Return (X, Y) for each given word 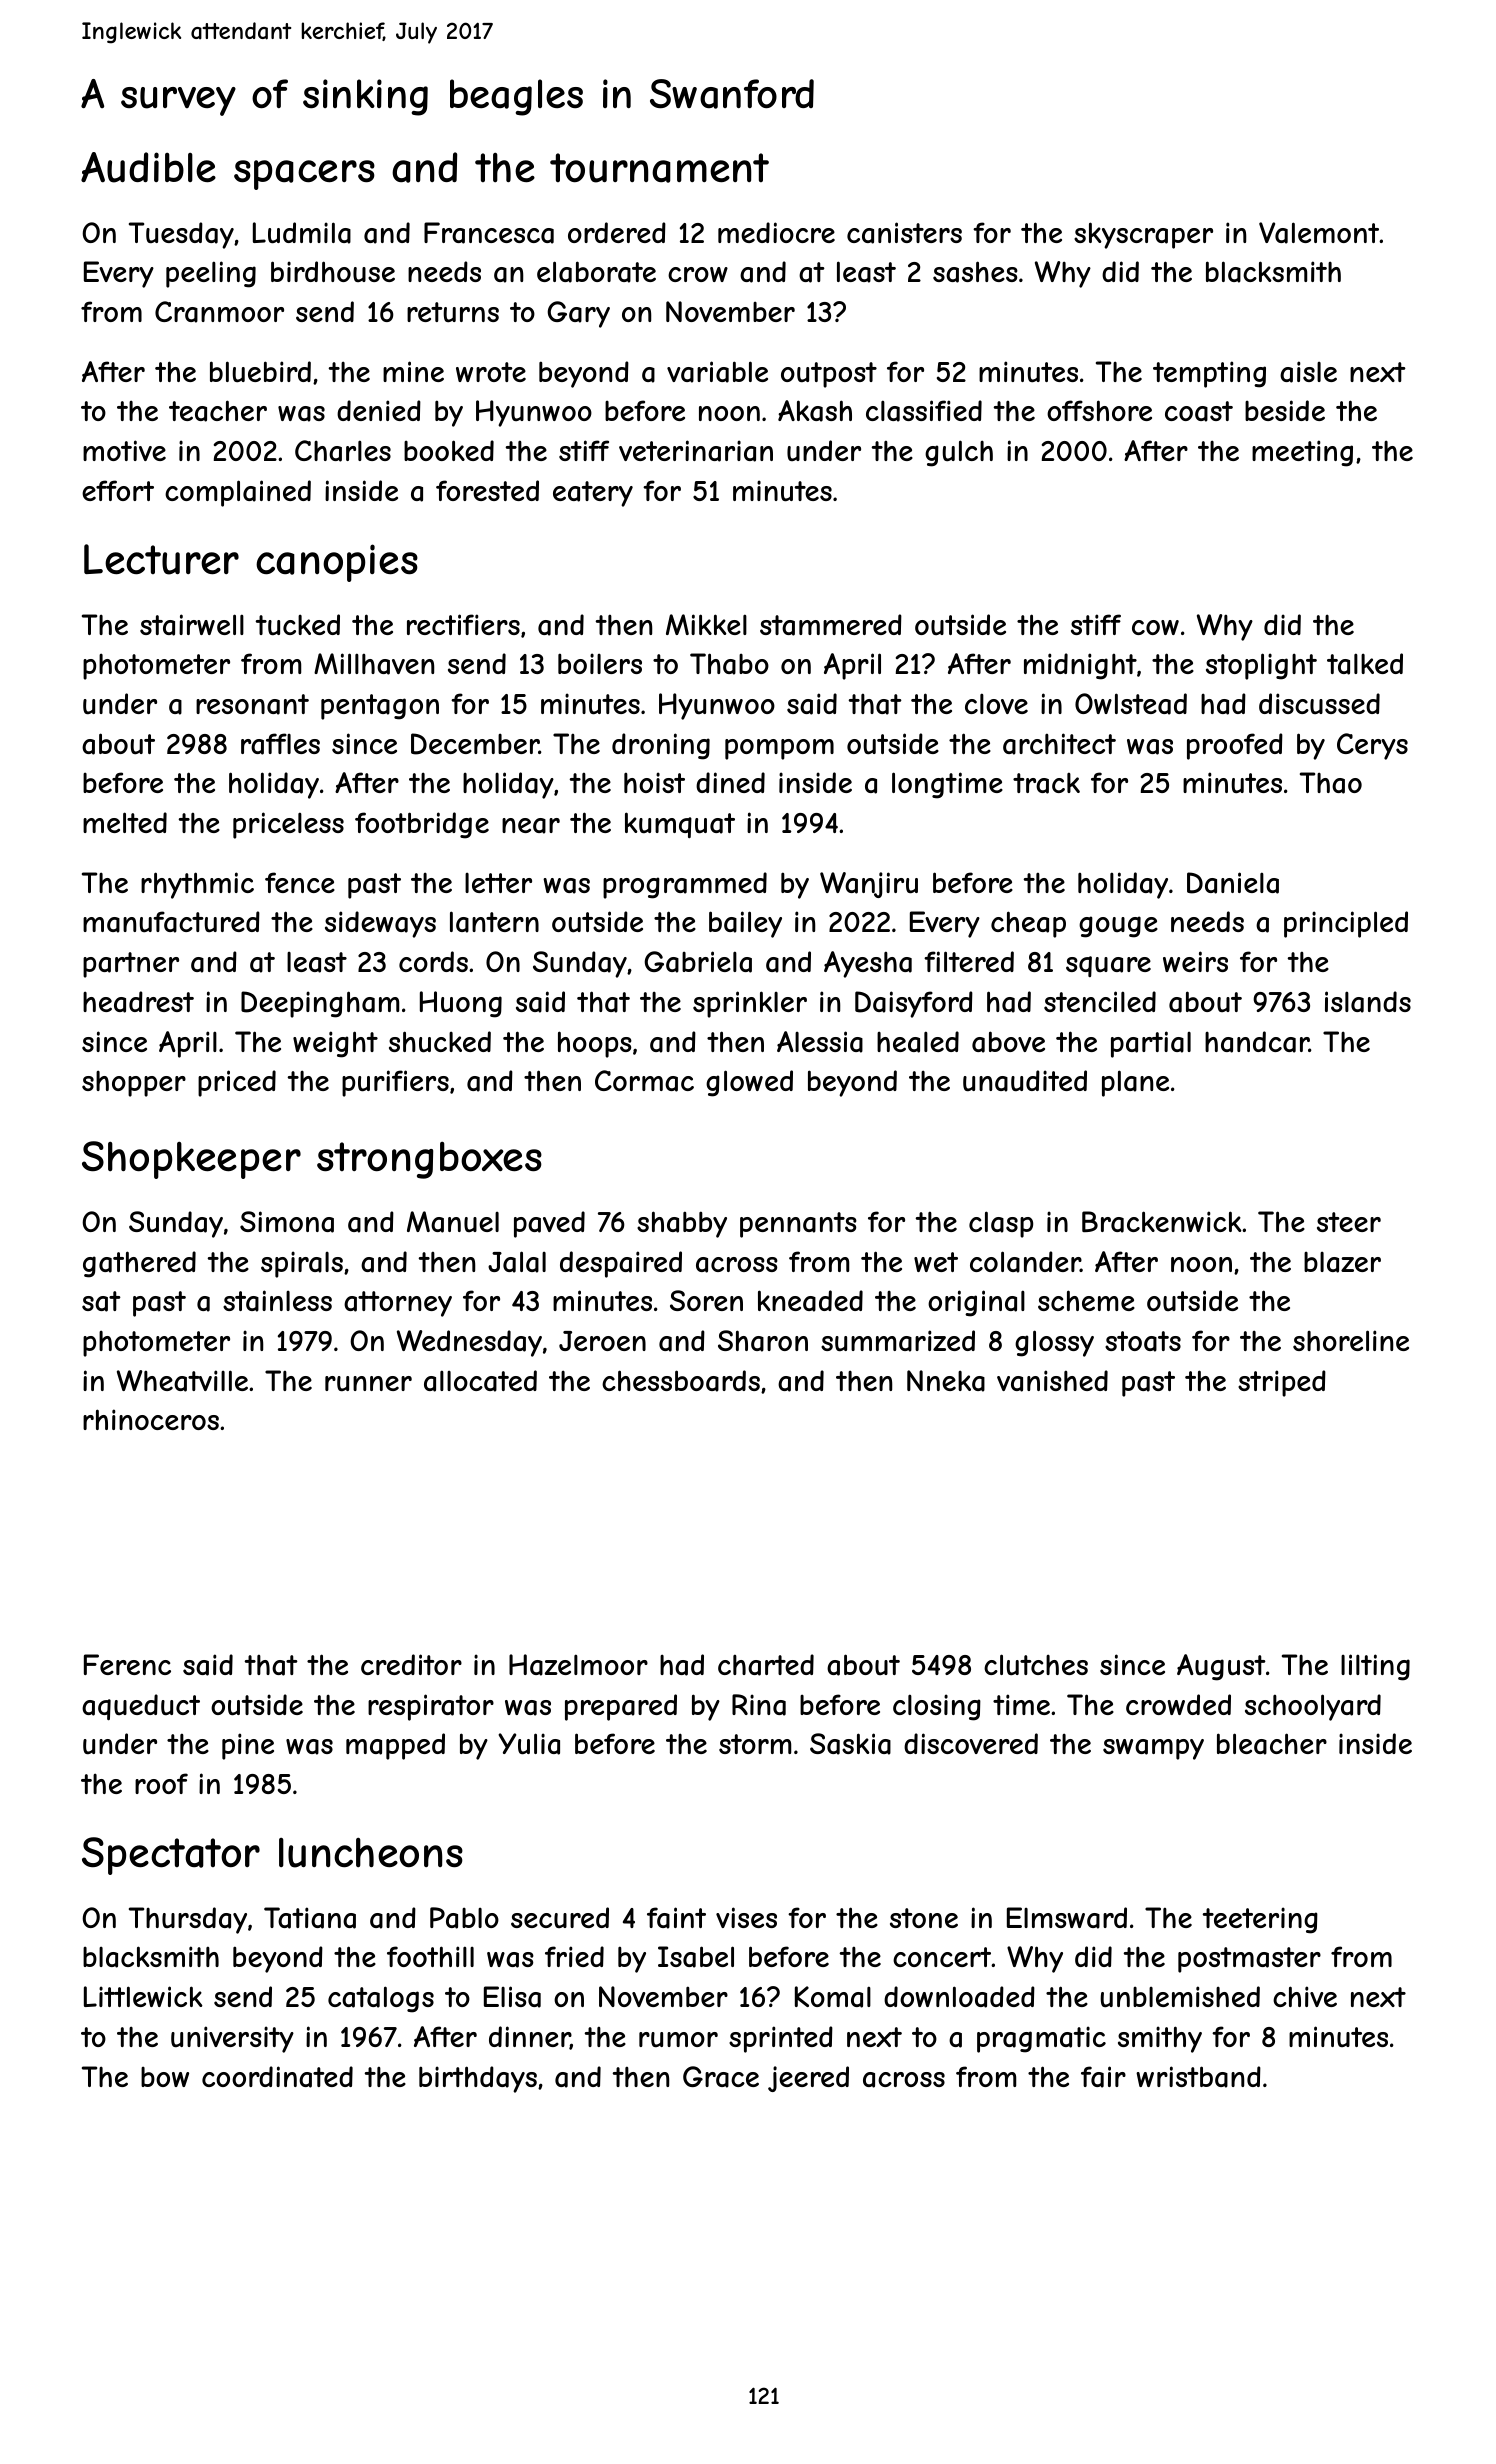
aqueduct (141, 1707)
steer (1349, 1222)
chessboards (681, 1381)
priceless (288, 825)
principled (1346, 924)
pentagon (380, 707)
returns (453, 312)
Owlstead (1131, 704)
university (232, 2039)
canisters (904, 233)
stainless (277, 1301)
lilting (1375, 1667)
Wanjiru (869, 885)
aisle (1308, 372)
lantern (494, 922)
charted (766, 1665)
